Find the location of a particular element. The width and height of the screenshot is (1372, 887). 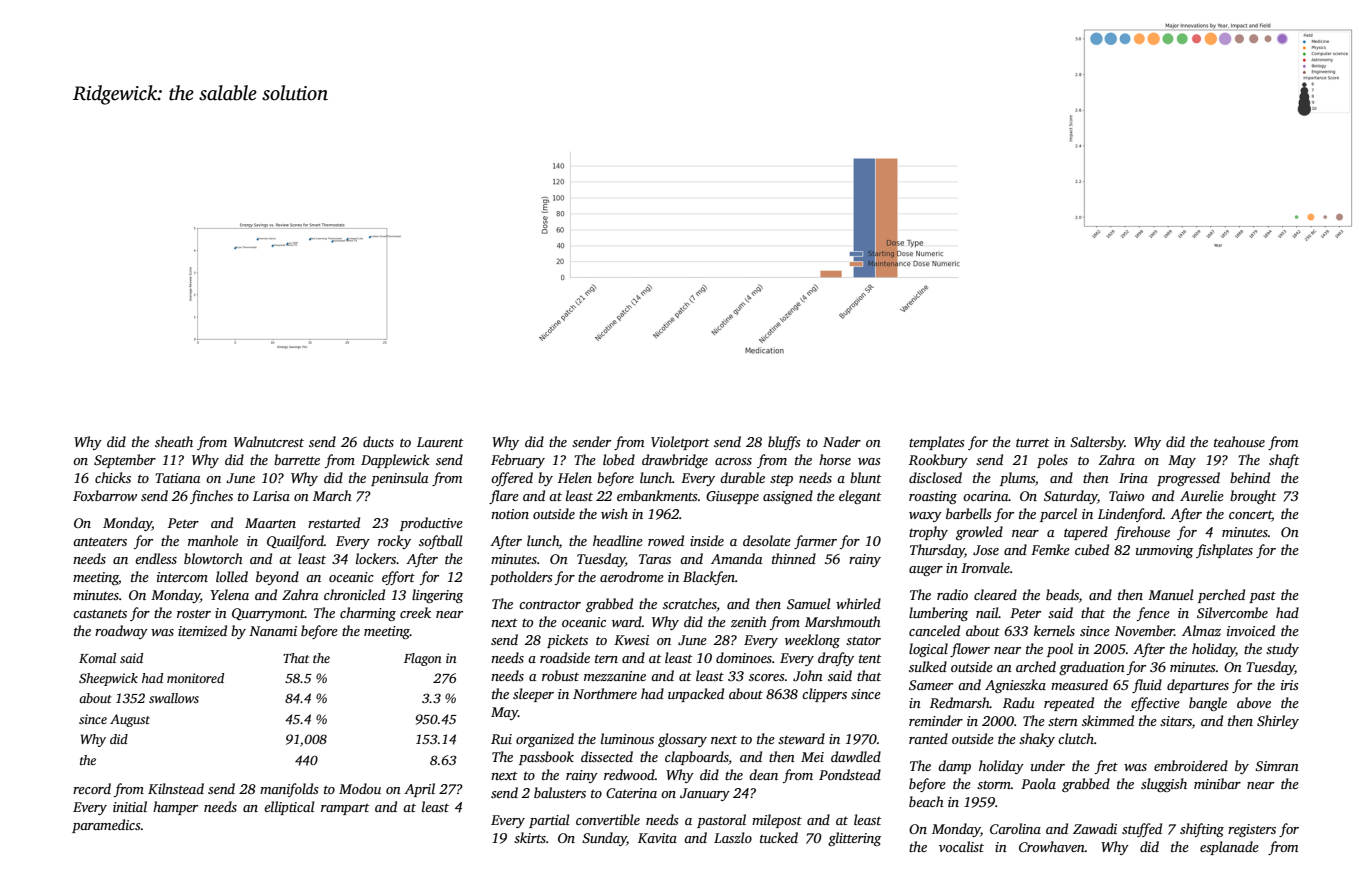

auger is located at coordinates (926, 571).
